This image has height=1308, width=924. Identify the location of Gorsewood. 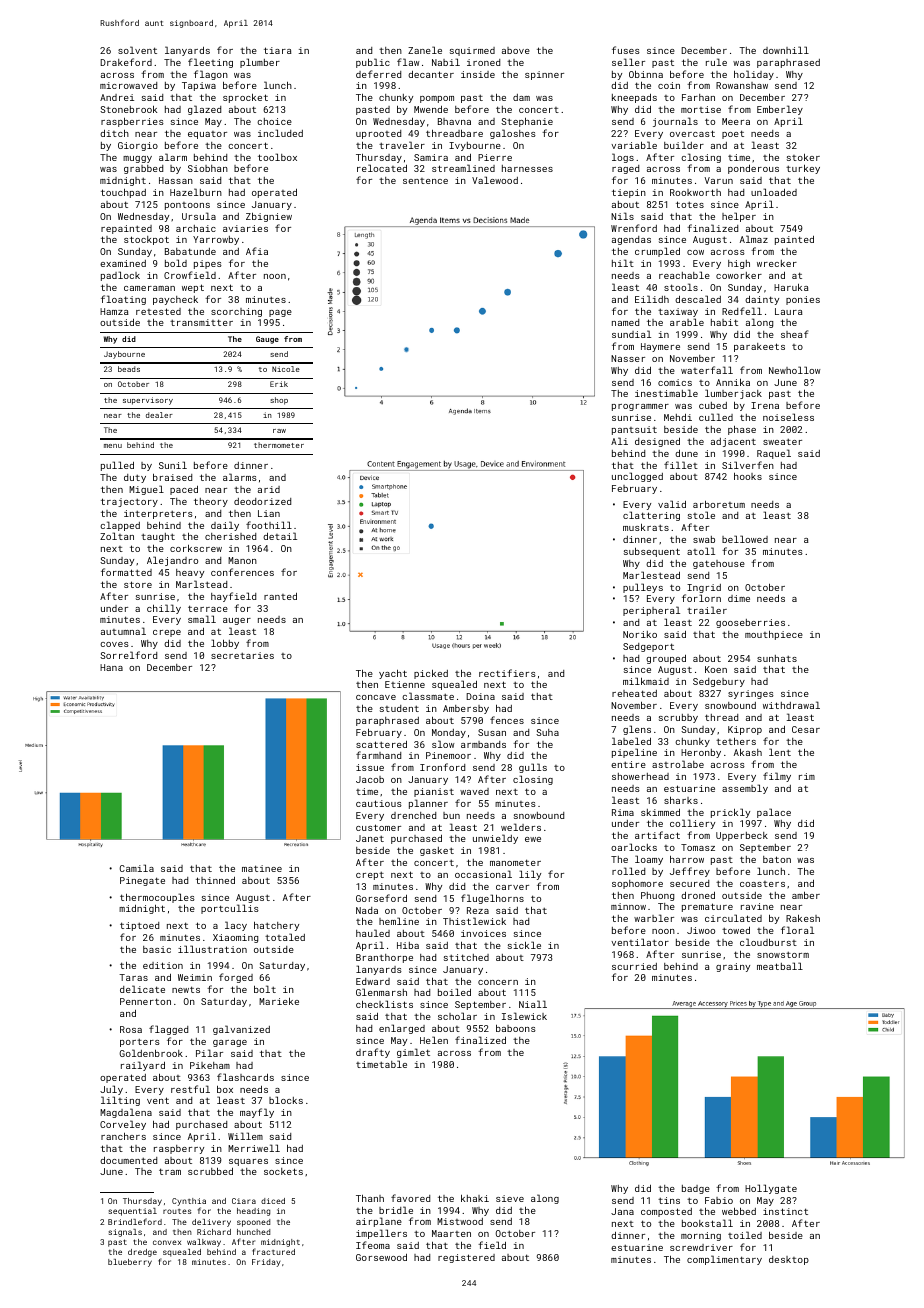
(381, 1257).
